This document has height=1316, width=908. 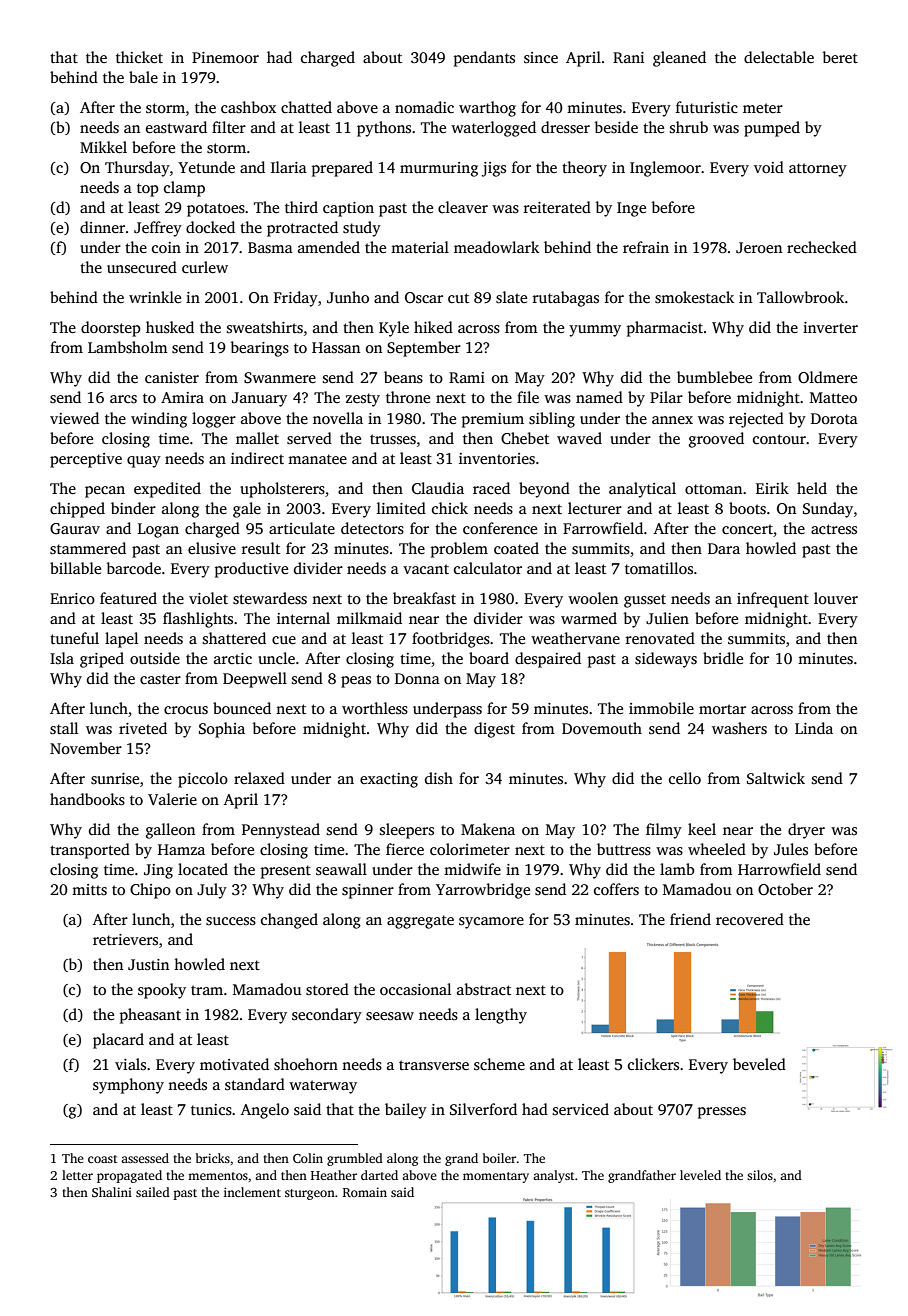 What do you see at coordinates (424, 107) in the document?
I see `nomadic` at bounding box center [424, 107].
